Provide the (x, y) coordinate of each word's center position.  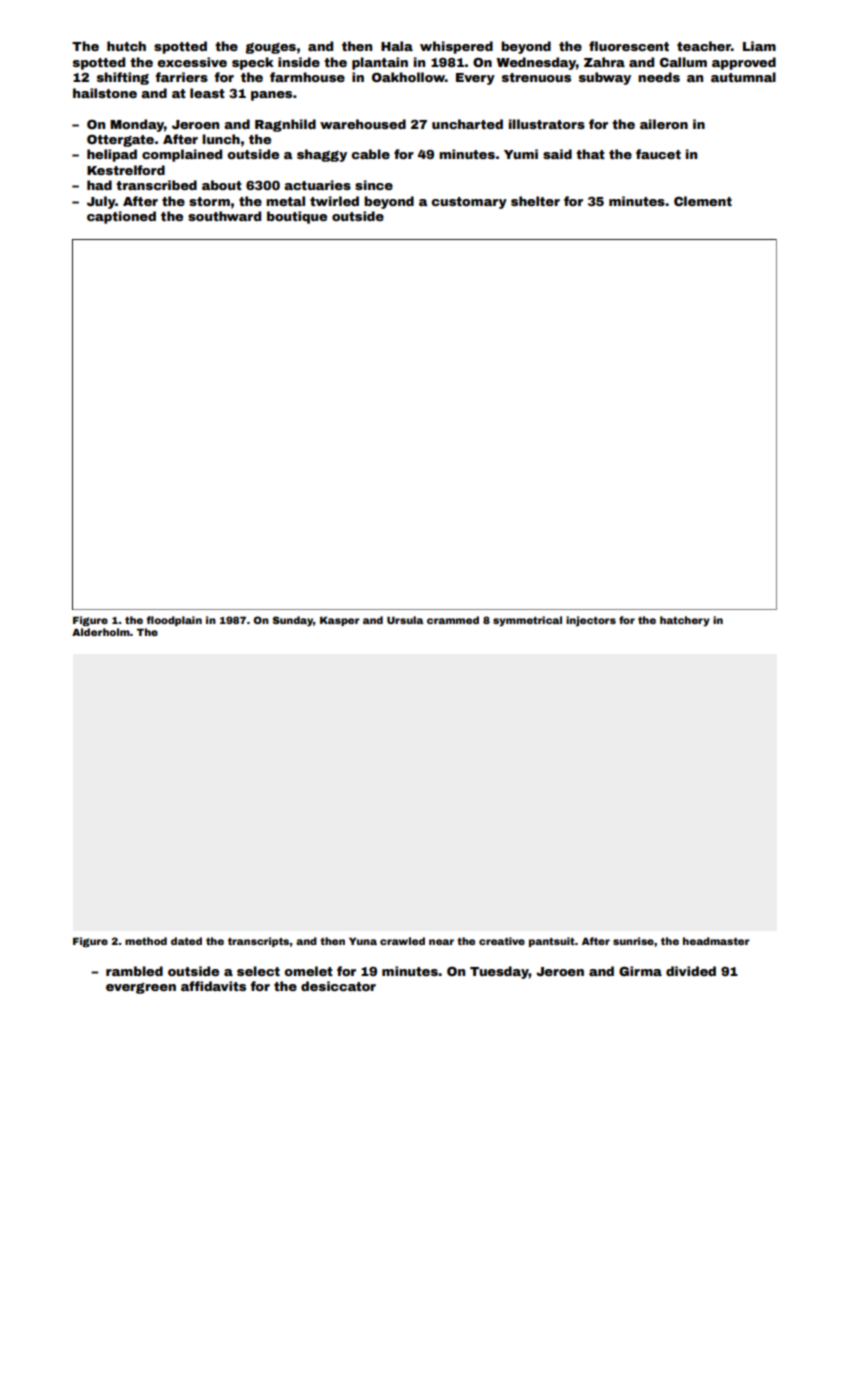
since (374, 185)
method (146, 941)
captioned (121, 217)
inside (299, 62)
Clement (703, 201)
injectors (591, 621)
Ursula (405, 620)
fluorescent (629, 46)
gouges (271, 48)
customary (469, 203)
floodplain (174, 621)
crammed (453, 620)
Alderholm (101, 632)
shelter (535, 201)
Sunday (293, 621)
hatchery (685, 621)
